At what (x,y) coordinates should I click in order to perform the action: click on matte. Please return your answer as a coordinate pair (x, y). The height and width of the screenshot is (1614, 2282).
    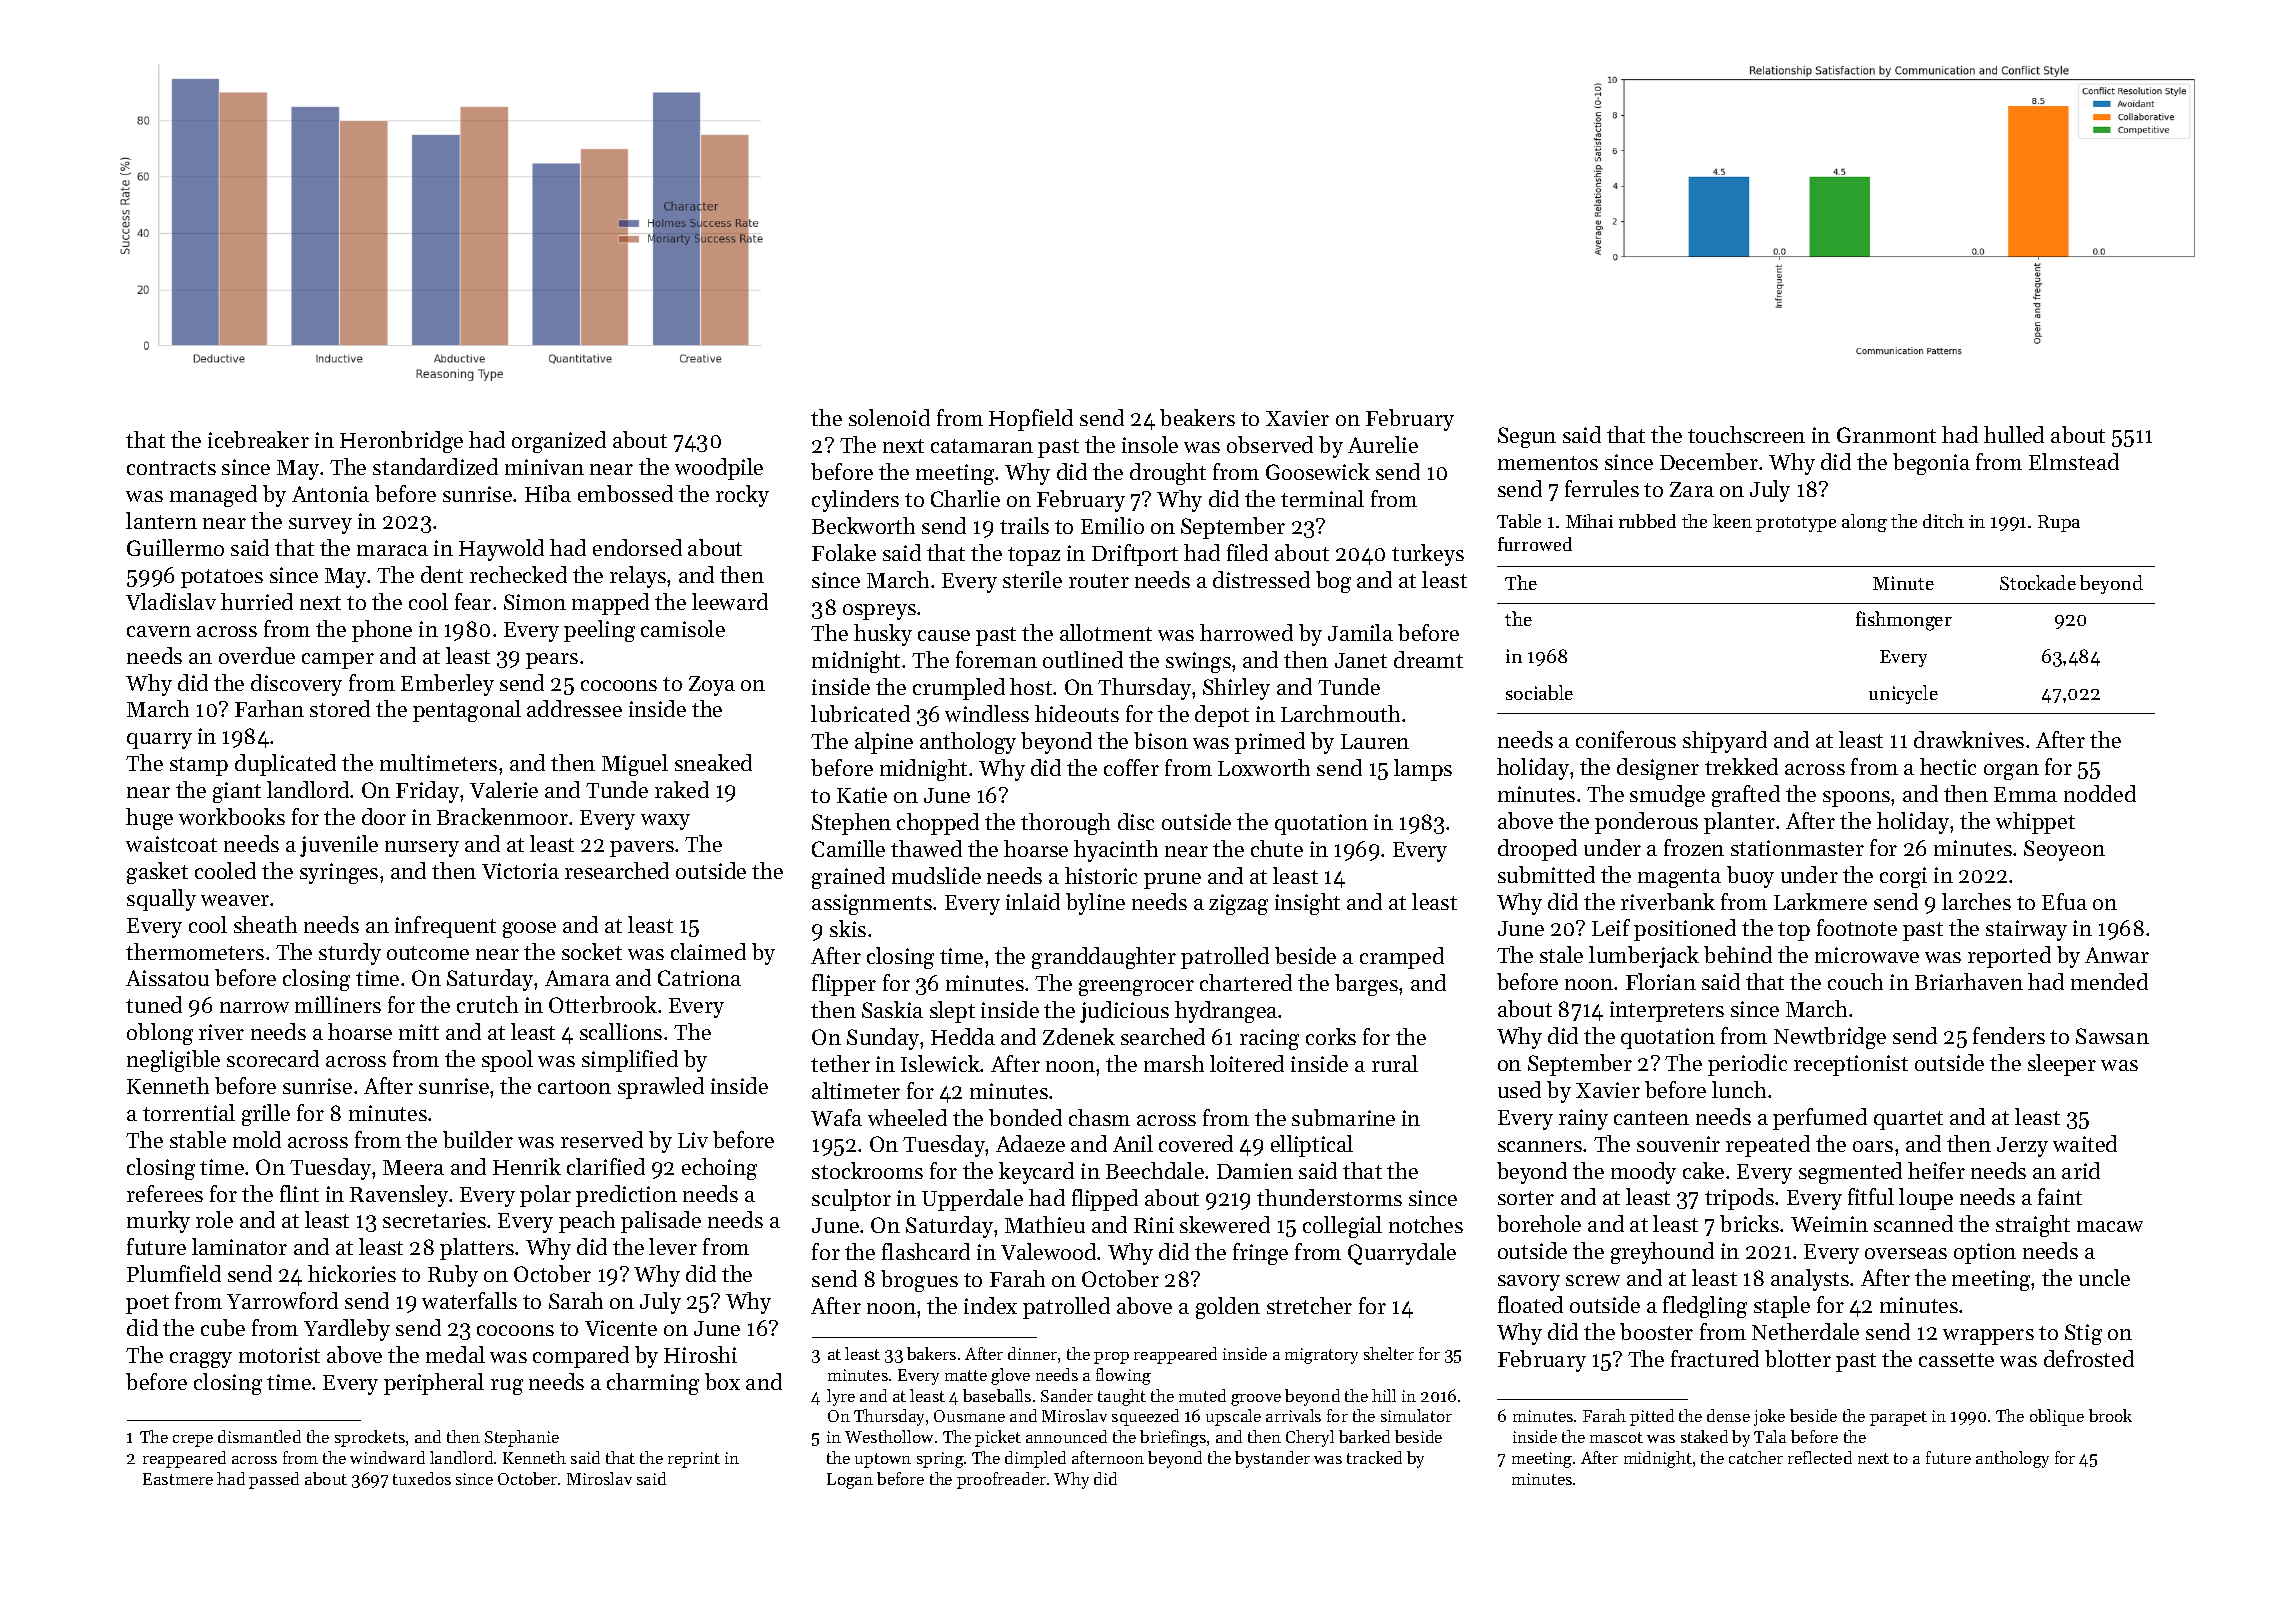
    Looking at the image, I should click on (966, 1375).
